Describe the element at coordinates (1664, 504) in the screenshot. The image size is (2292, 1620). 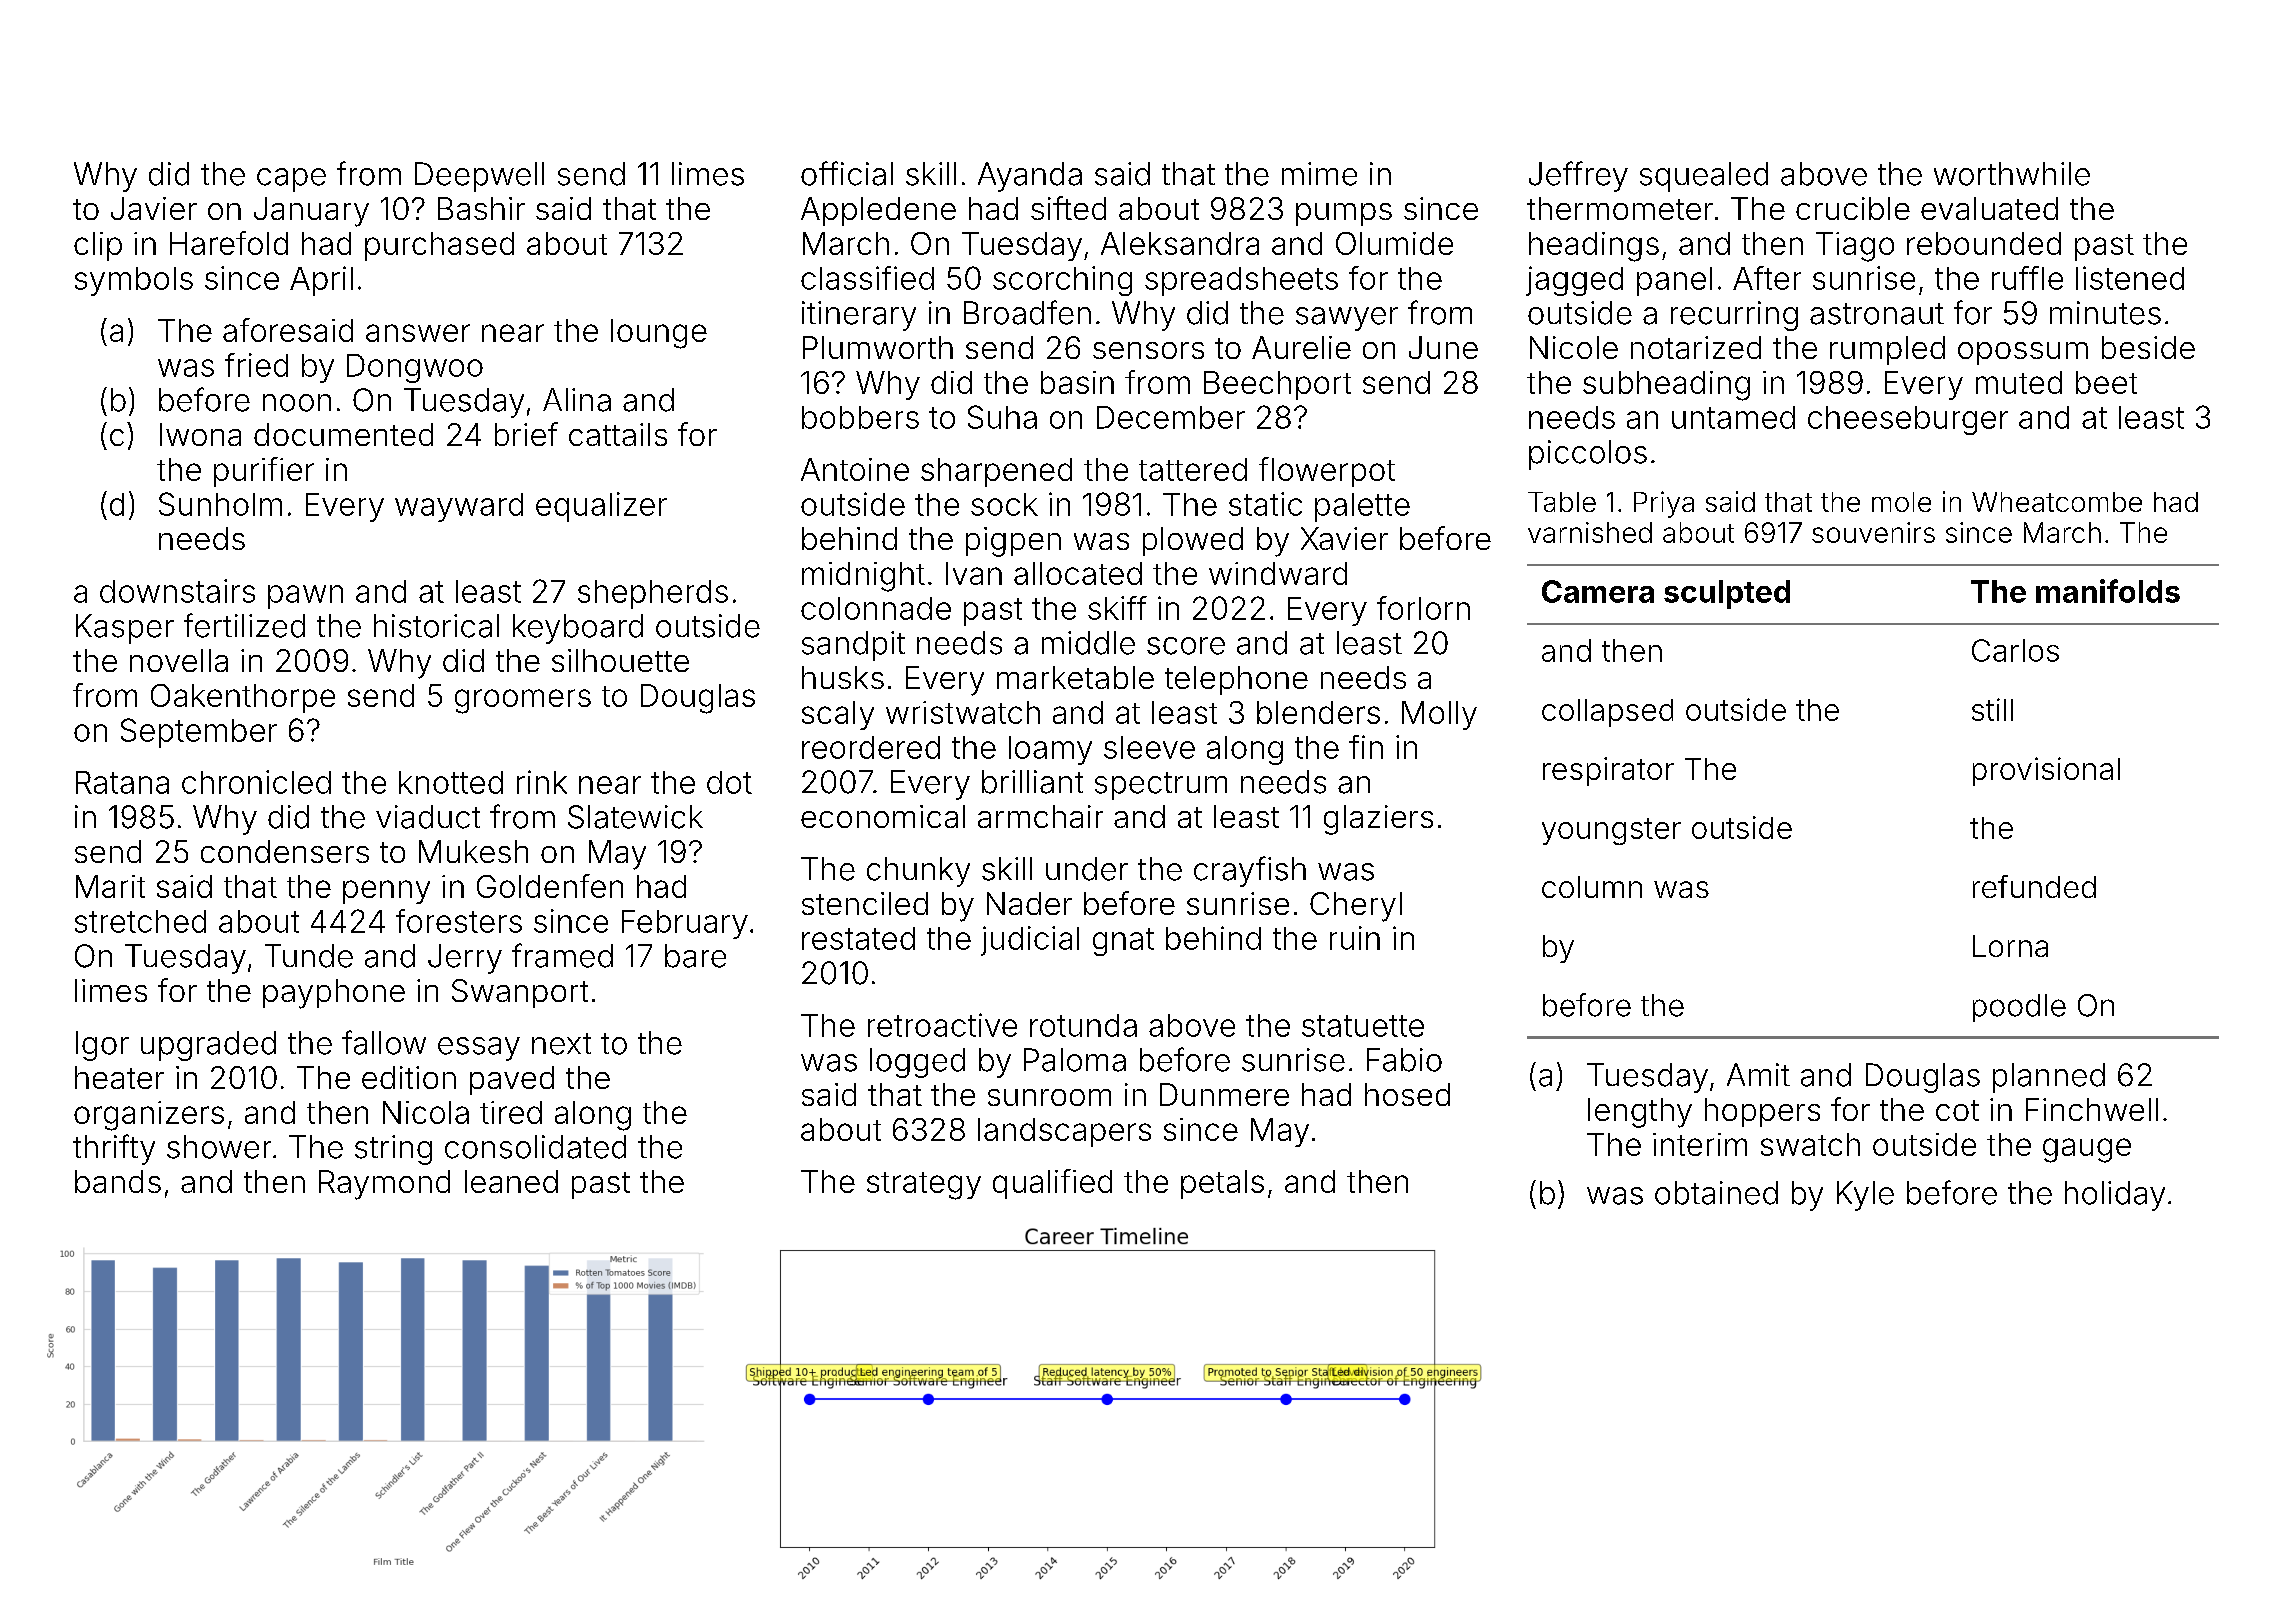
I see `Priya` at that location.
